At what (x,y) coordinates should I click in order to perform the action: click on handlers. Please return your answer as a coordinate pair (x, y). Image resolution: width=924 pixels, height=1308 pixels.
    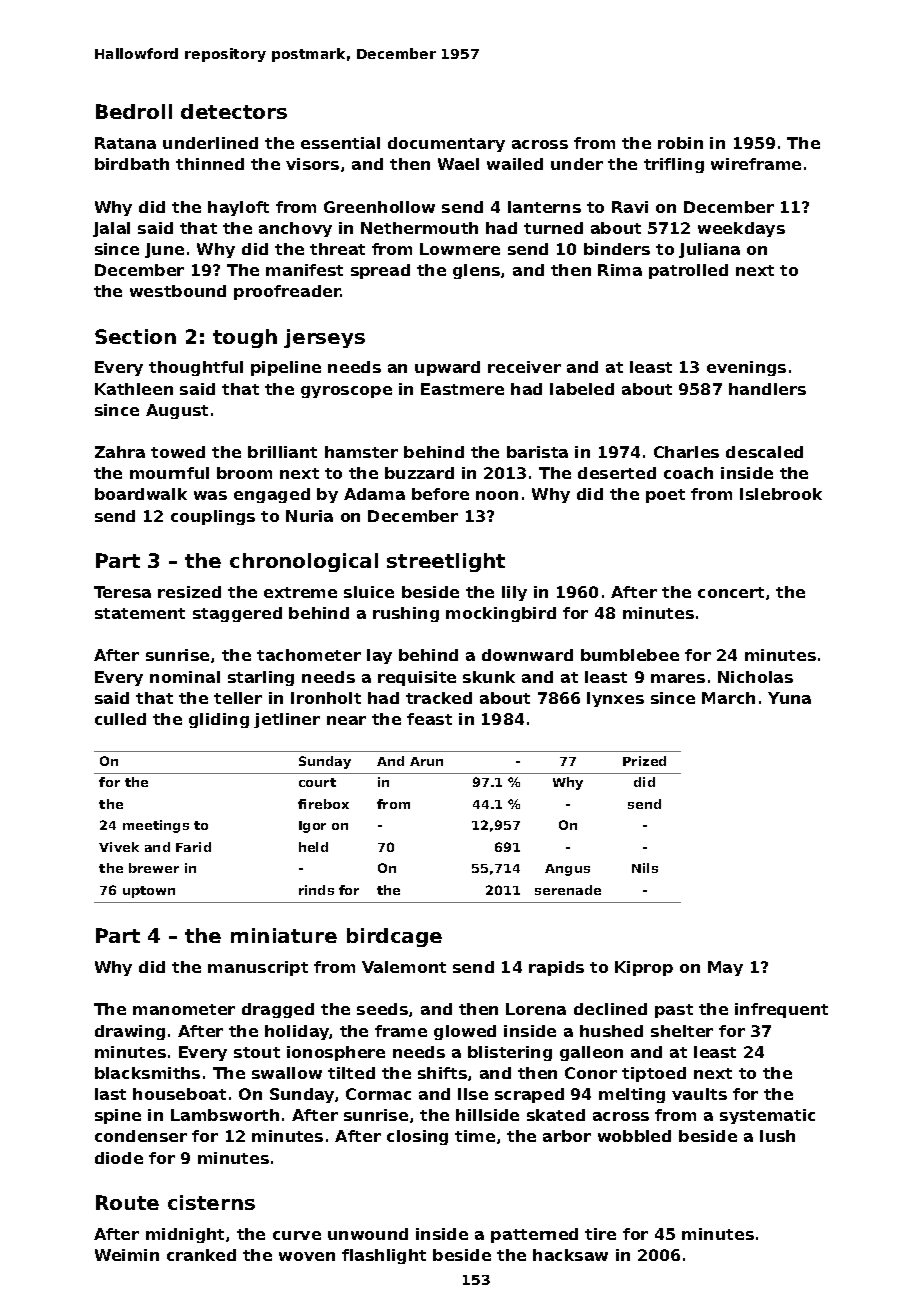
    Looking at the image, I should click on (767, 389).
